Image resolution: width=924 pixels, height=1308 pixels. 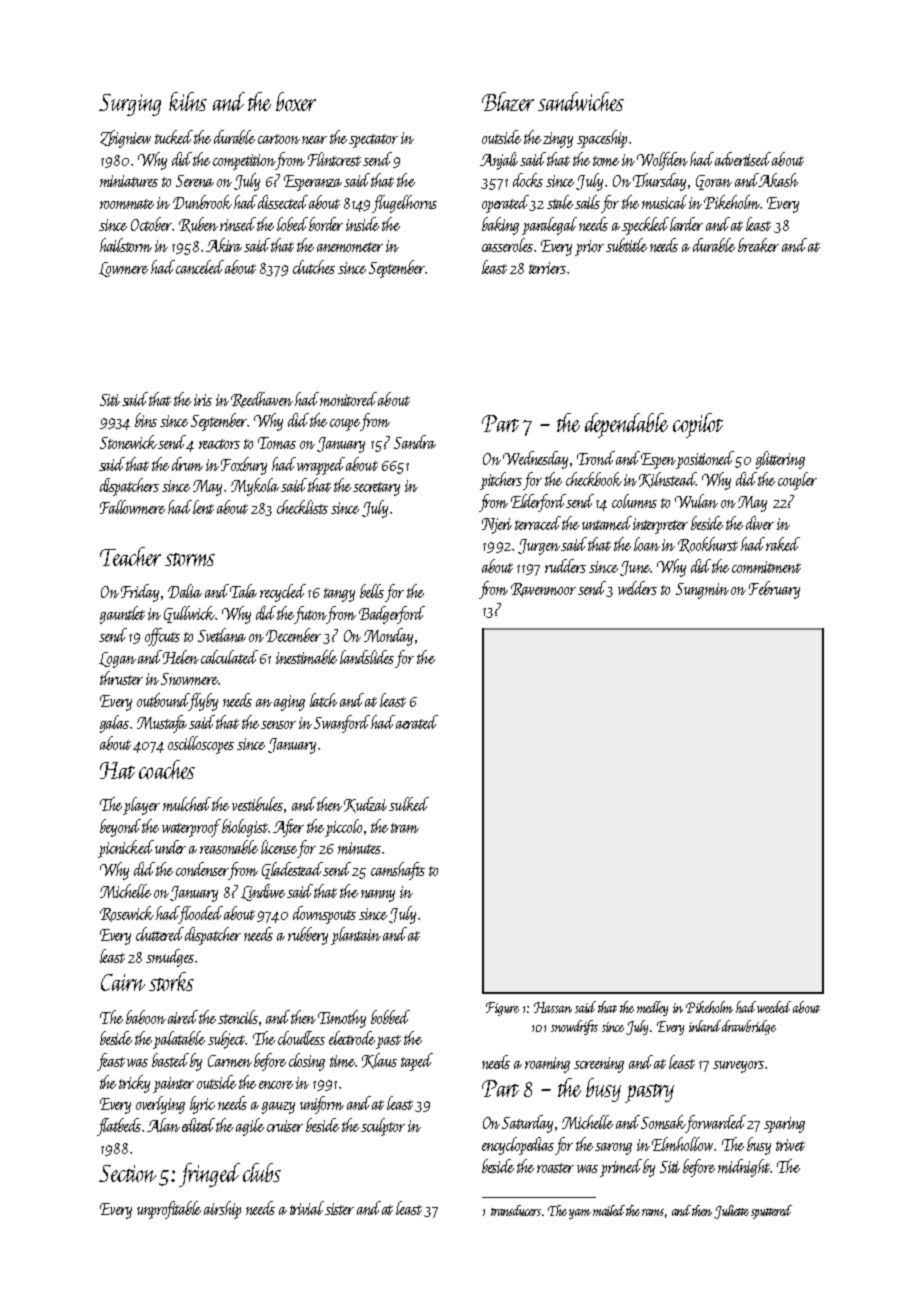 I want to click on cartoon, so click(x=279, y=139).
